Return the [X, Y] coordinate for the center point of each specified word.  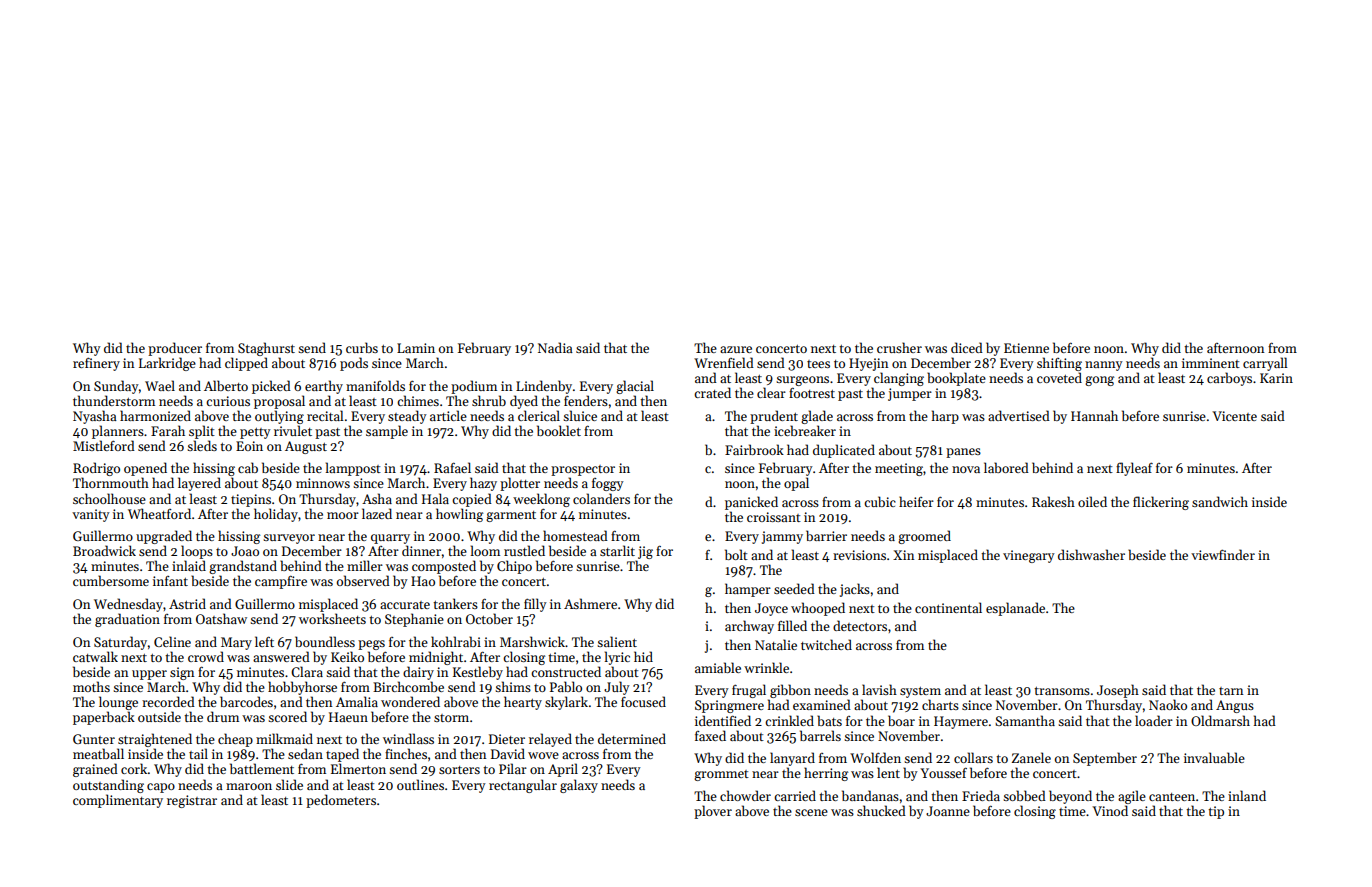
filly [535, 605]
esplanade [1015, 609]
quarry [390, 539]
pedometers [341, 801]
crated [712, 392]
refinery [96, 364]
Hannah [1094, 415]
